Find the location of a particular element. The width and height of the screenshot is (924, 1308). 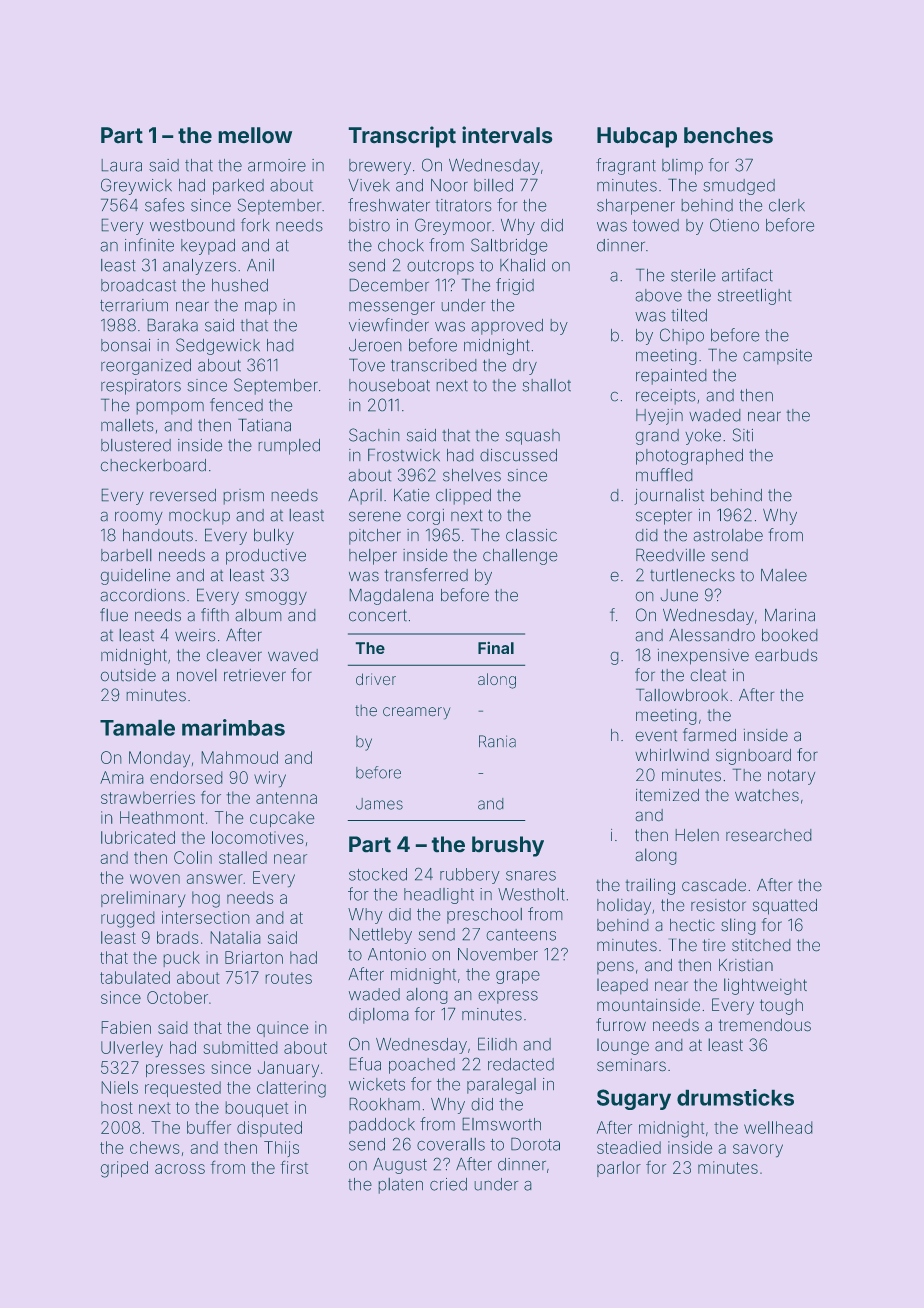

earbuds is located at coordinates (786, 655).
